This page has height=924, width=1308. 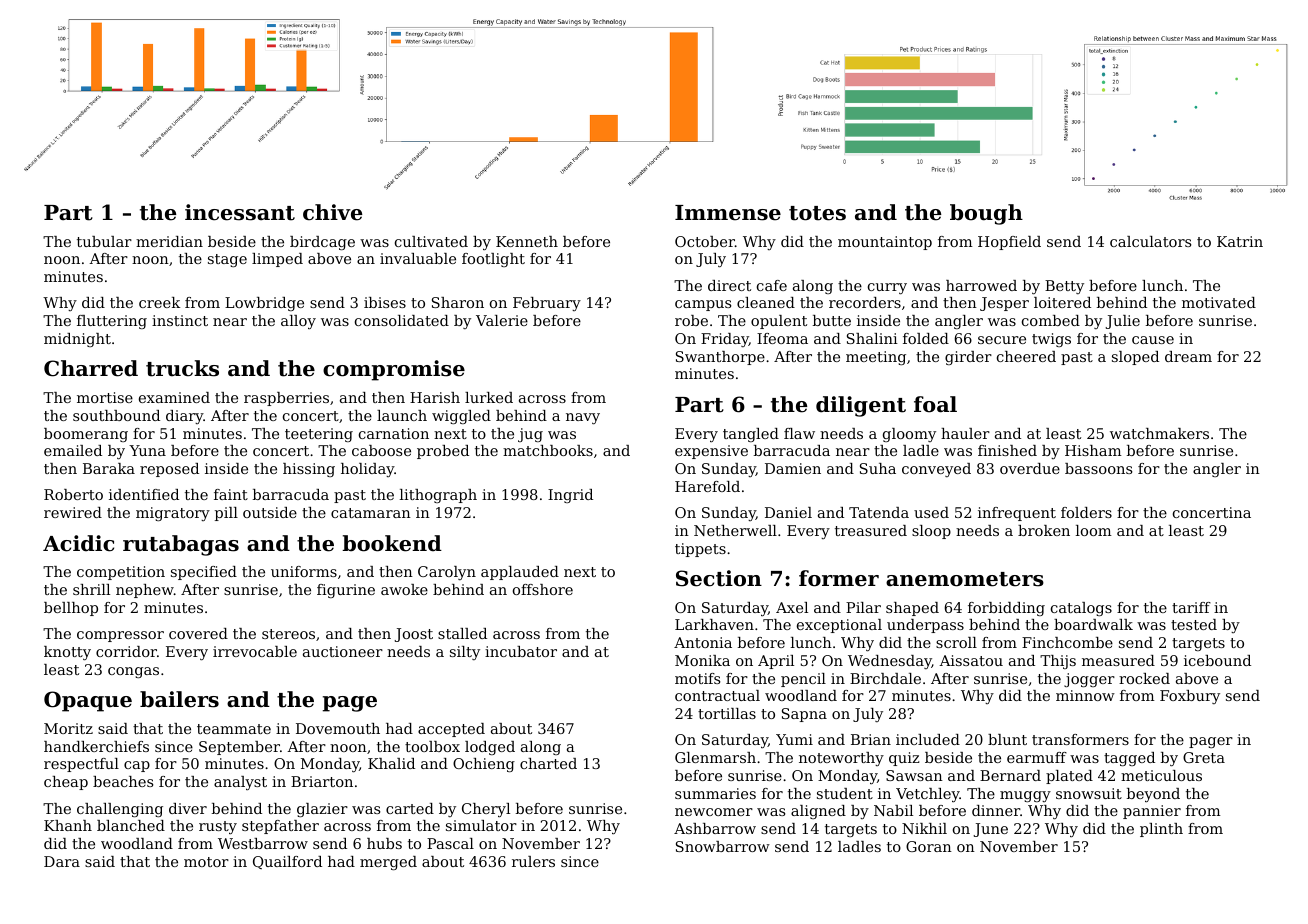 What do you see at coordinates (728, 213) in the page?
I see `Immense` at bounding box center [728, 213].
